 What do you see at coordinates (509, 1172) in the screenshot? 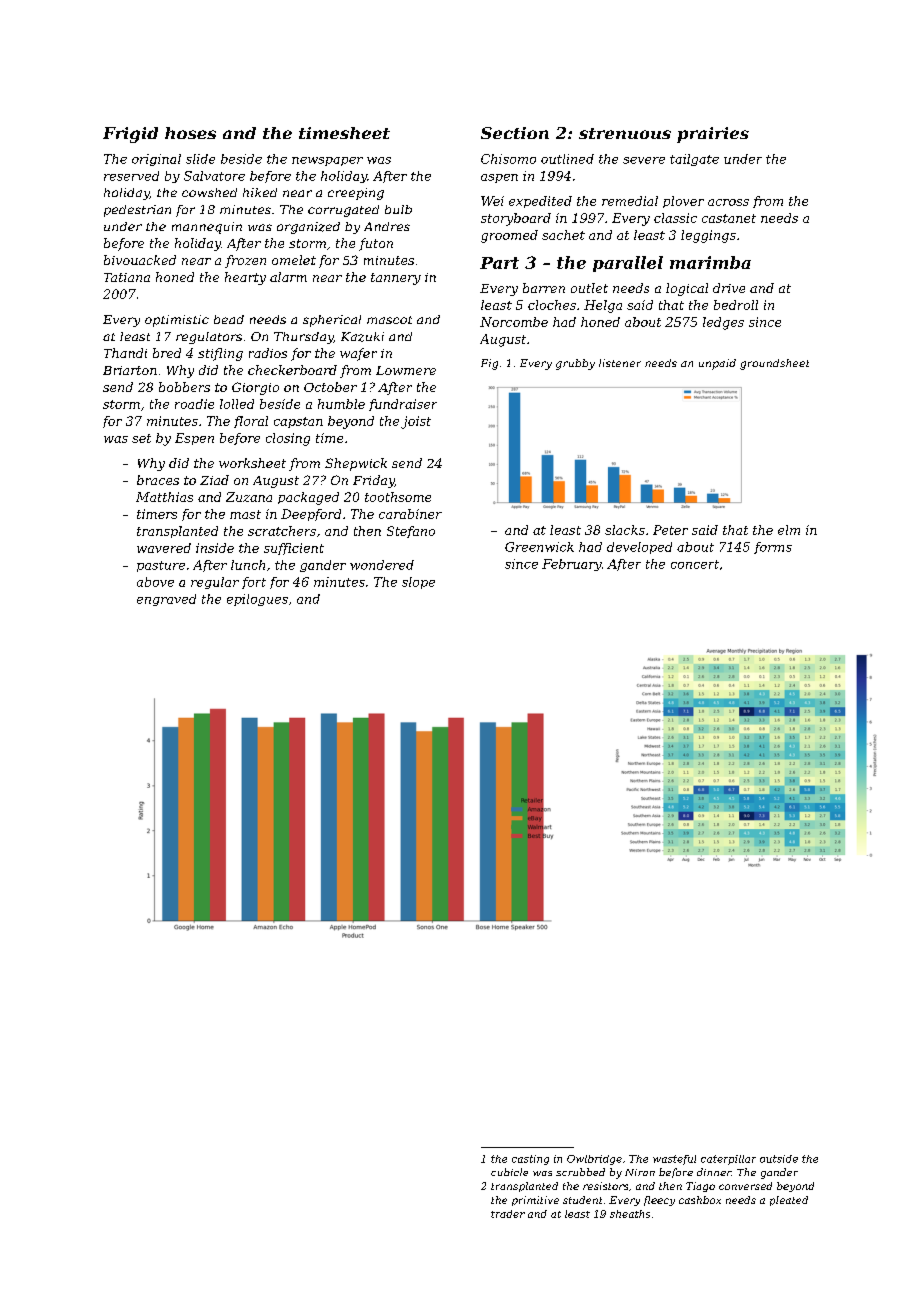
I see `cubicle` at bounding box center [509, 1172].
